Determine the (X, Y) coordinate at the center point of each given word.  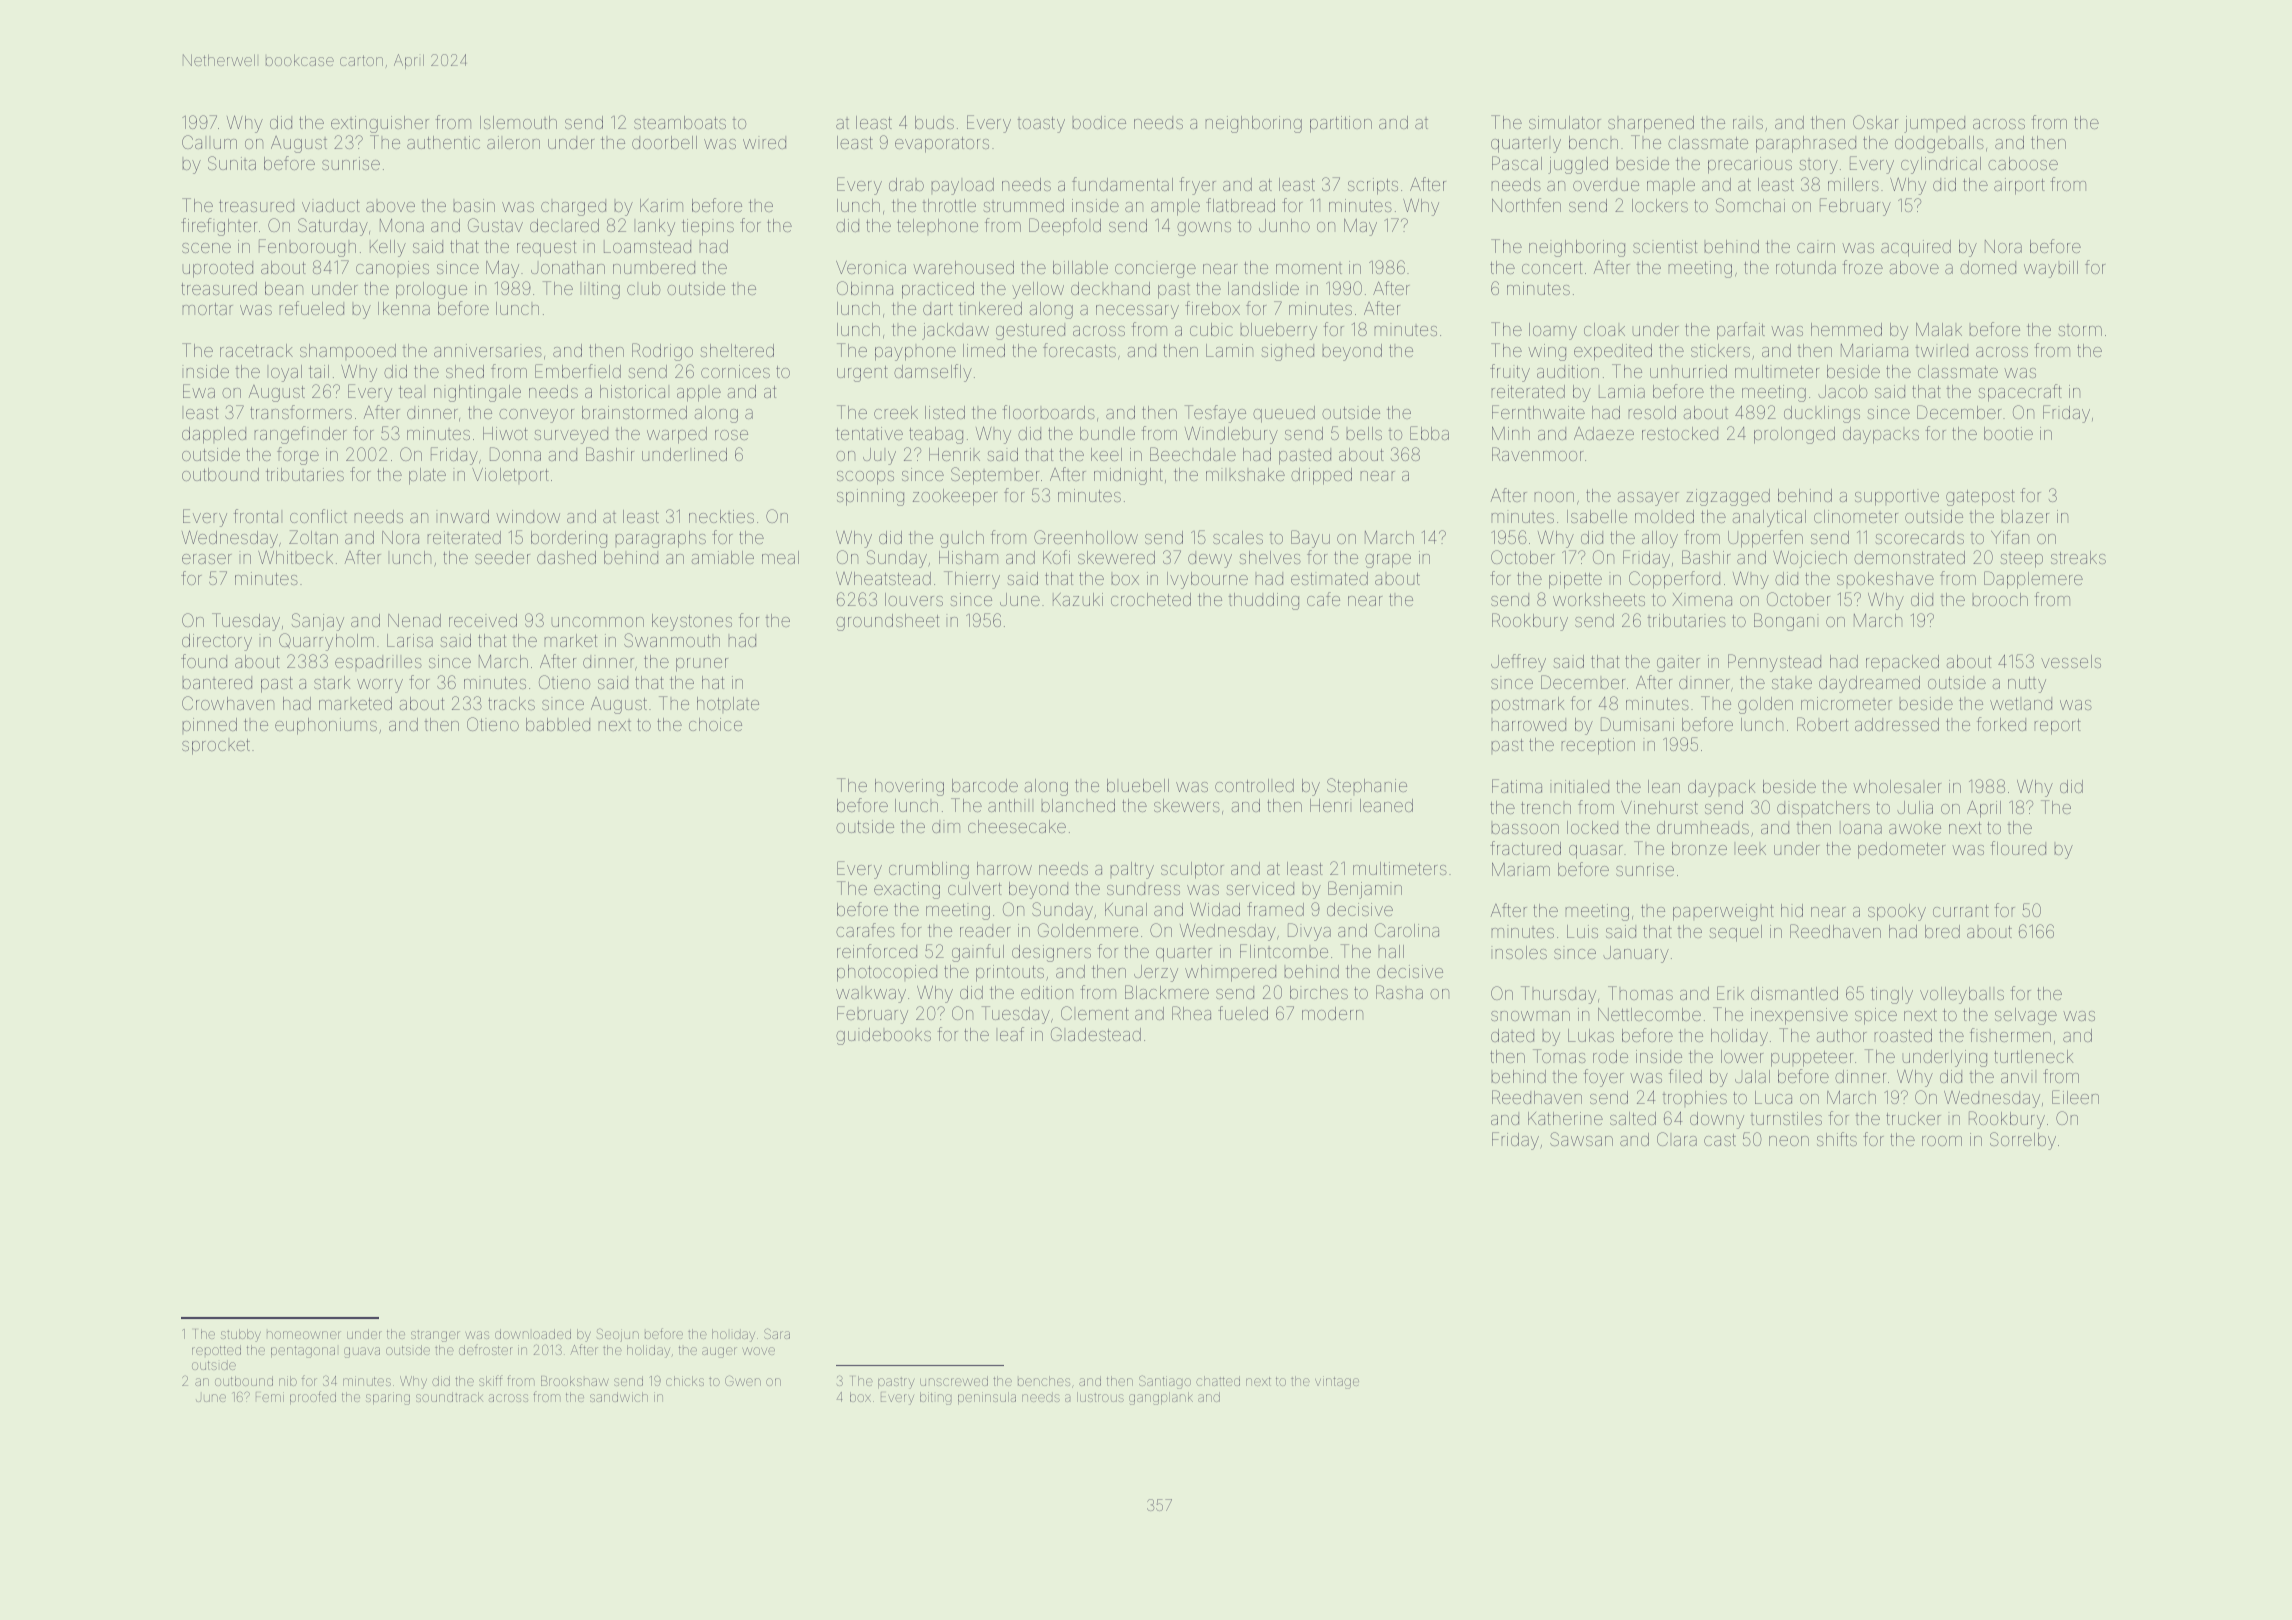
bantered (217, 682)
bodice (1099, 122)
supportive (1897, 497)
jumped (1934, 124)
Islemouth (518, 122)
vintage (1337, 1382)
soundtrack (449, 1397)
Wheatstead (883, 578)
